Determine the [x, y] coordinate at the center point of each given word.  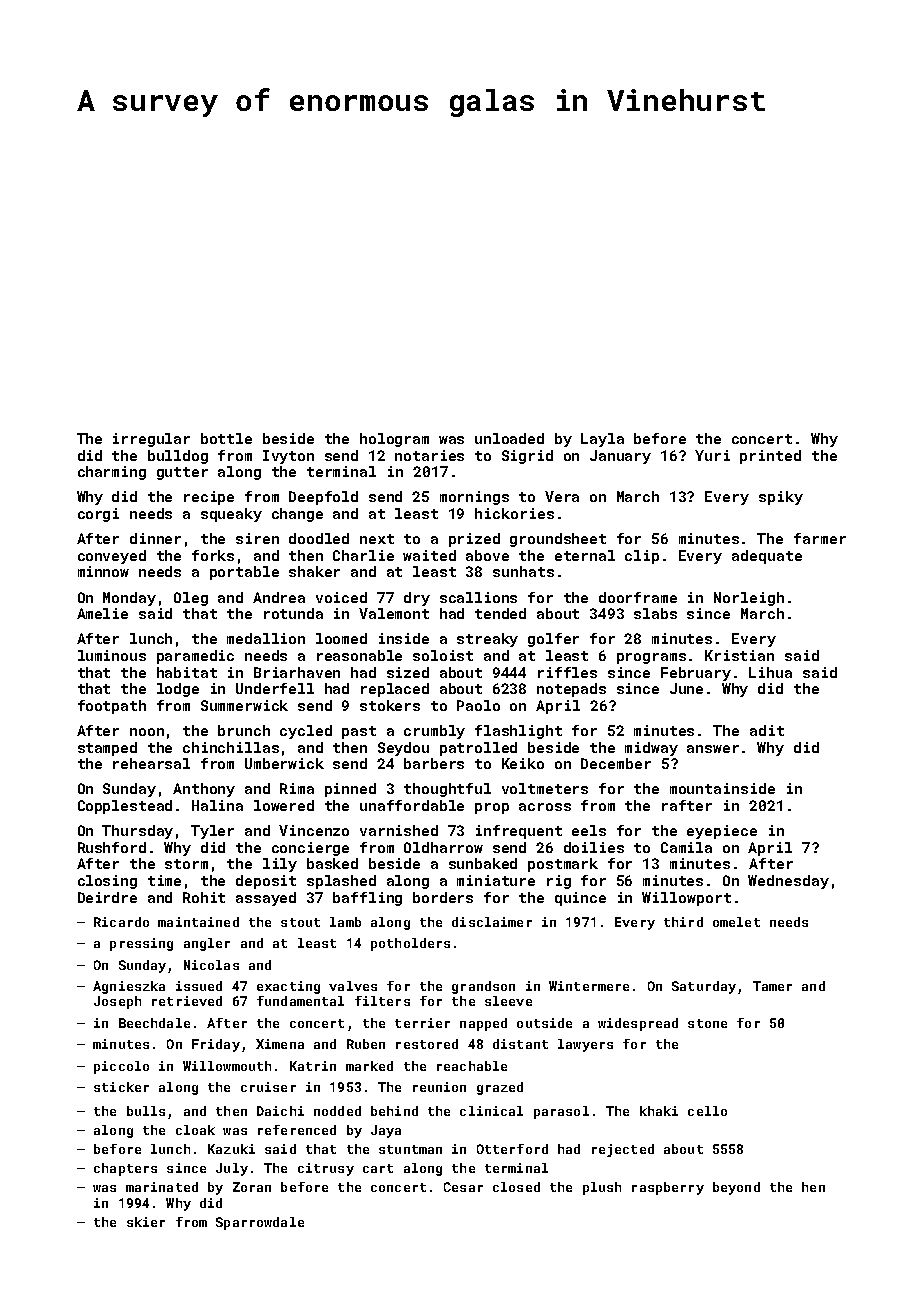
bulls [146, 1111]
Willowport [686, 899]
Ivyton [288, 457]
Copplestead [125, 807]
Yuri [712, 455]
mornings [474, 498]
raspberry [668, 1188]
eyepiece [722, 832]
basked [332, 863]
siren [257, 538]
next [377, 539]
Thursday [137, 832]
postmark [563, 865]
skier [146, 1222]
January [620, 457]
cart [378, 1168]
